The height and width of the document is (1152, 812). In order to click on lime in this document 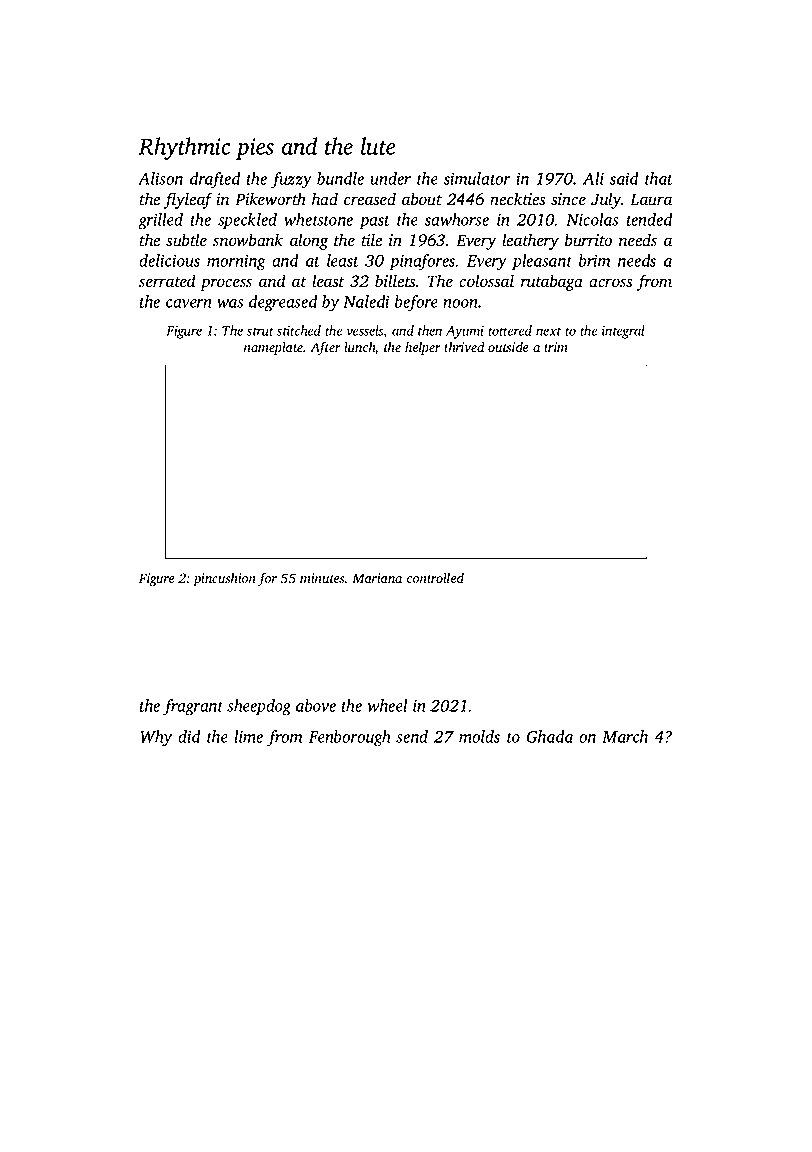, I will do `click(248, 736)`.
